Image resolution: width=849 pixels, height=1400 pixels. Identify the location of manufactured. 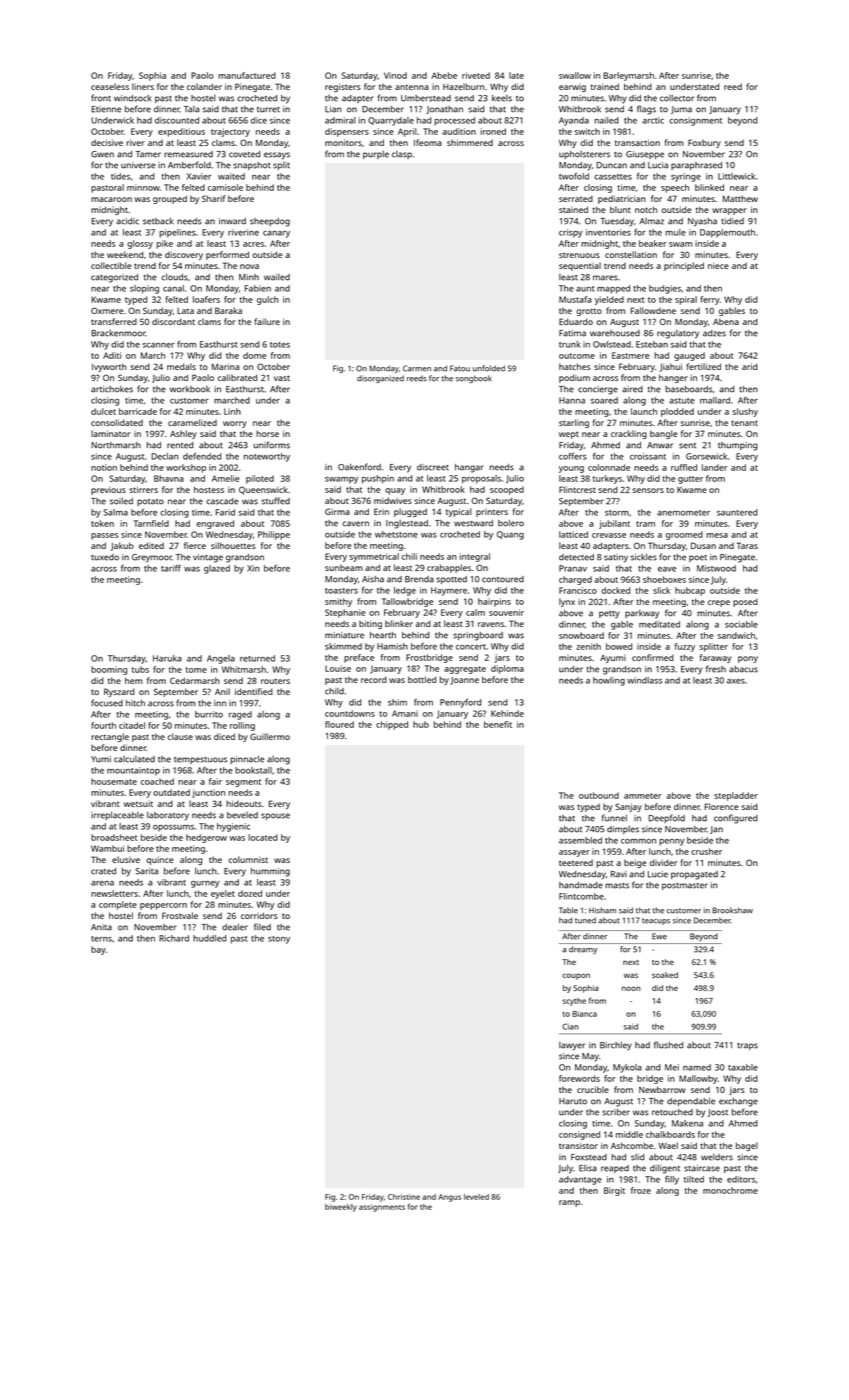
(247, 75).
